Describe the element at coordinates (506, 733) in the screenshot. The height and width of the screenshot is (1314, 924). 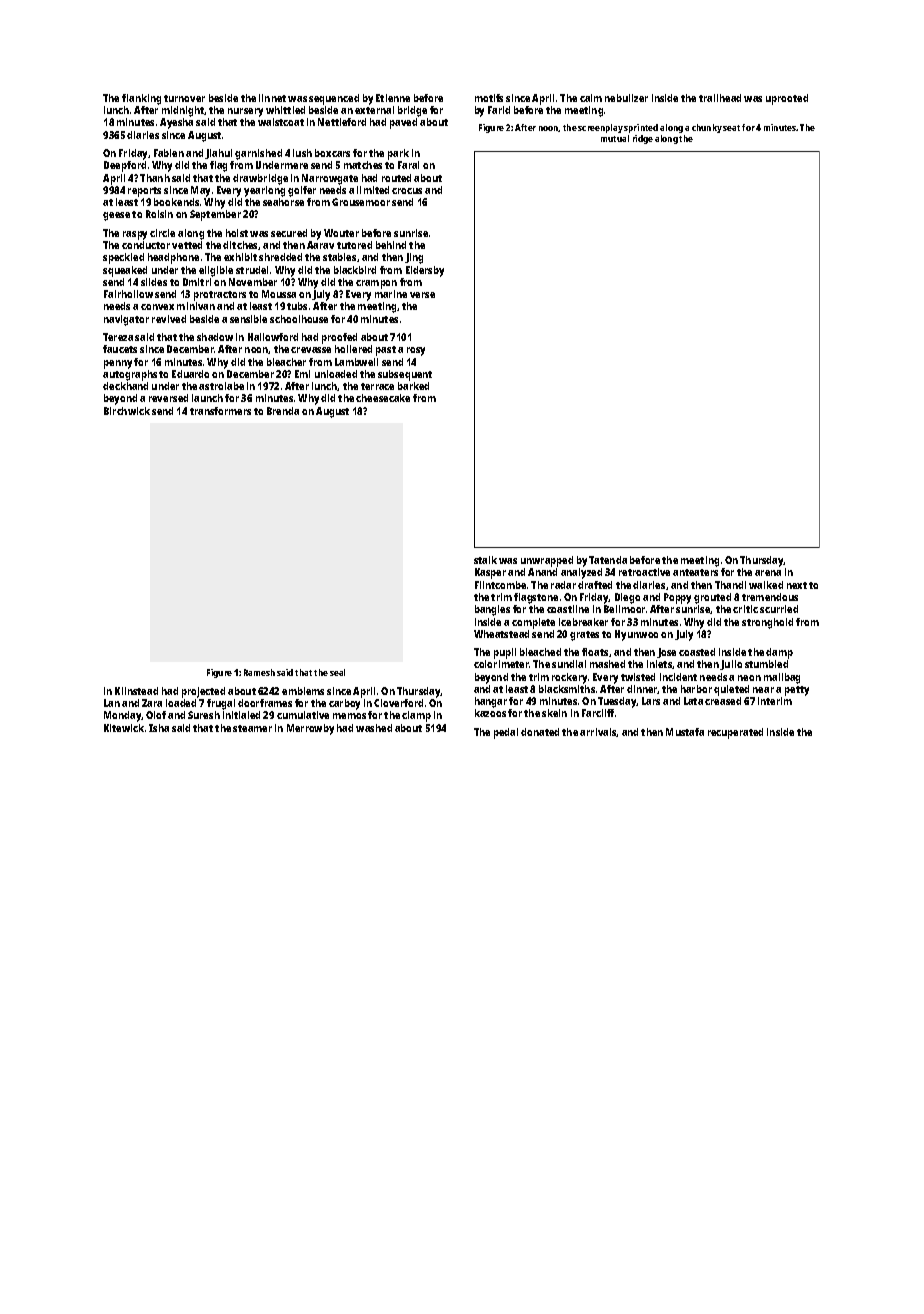
I see `pedal` at that location.
